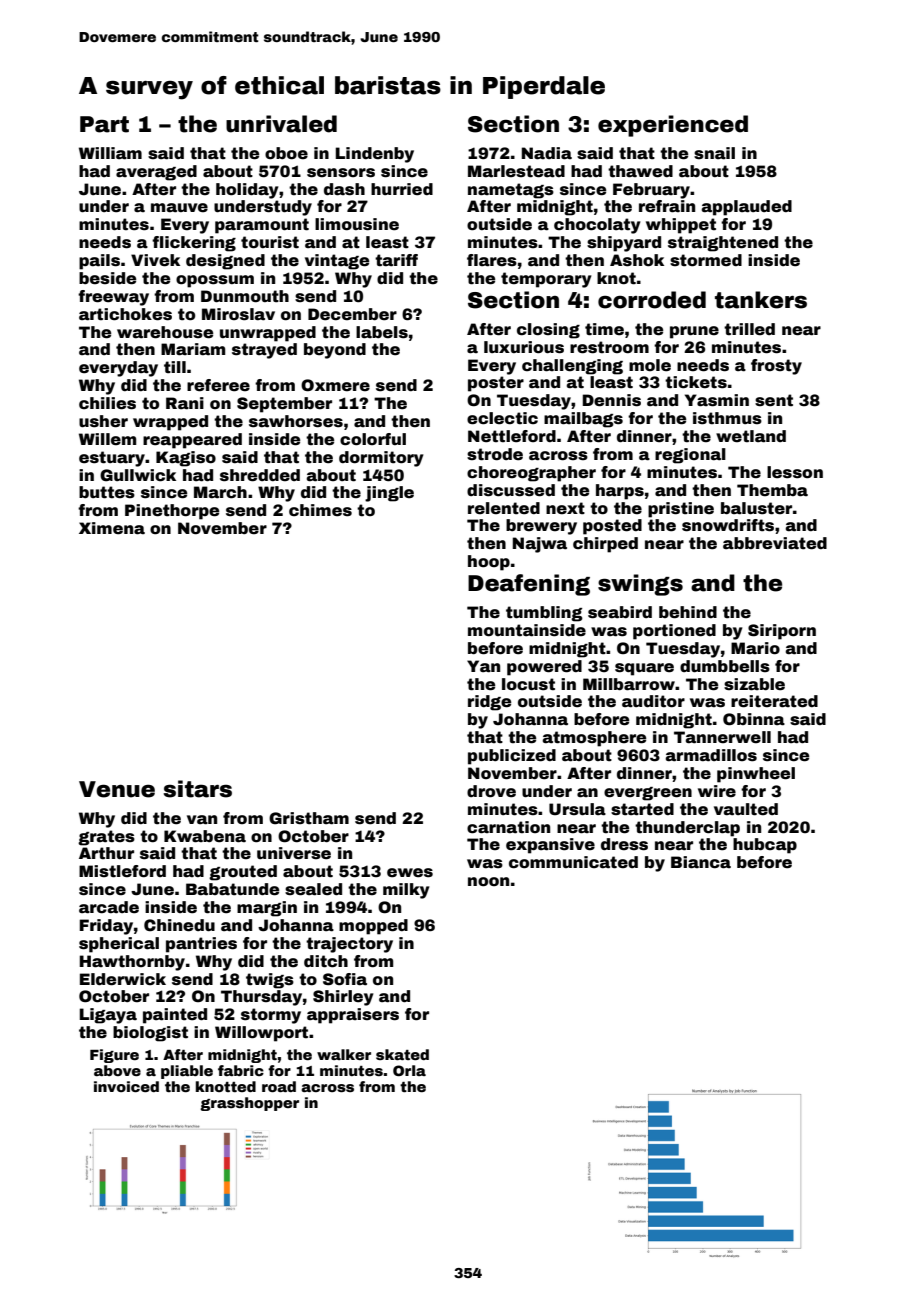 The height and width of the image is (1316, 908). I want to click on stormy, so click(271, 1016).
